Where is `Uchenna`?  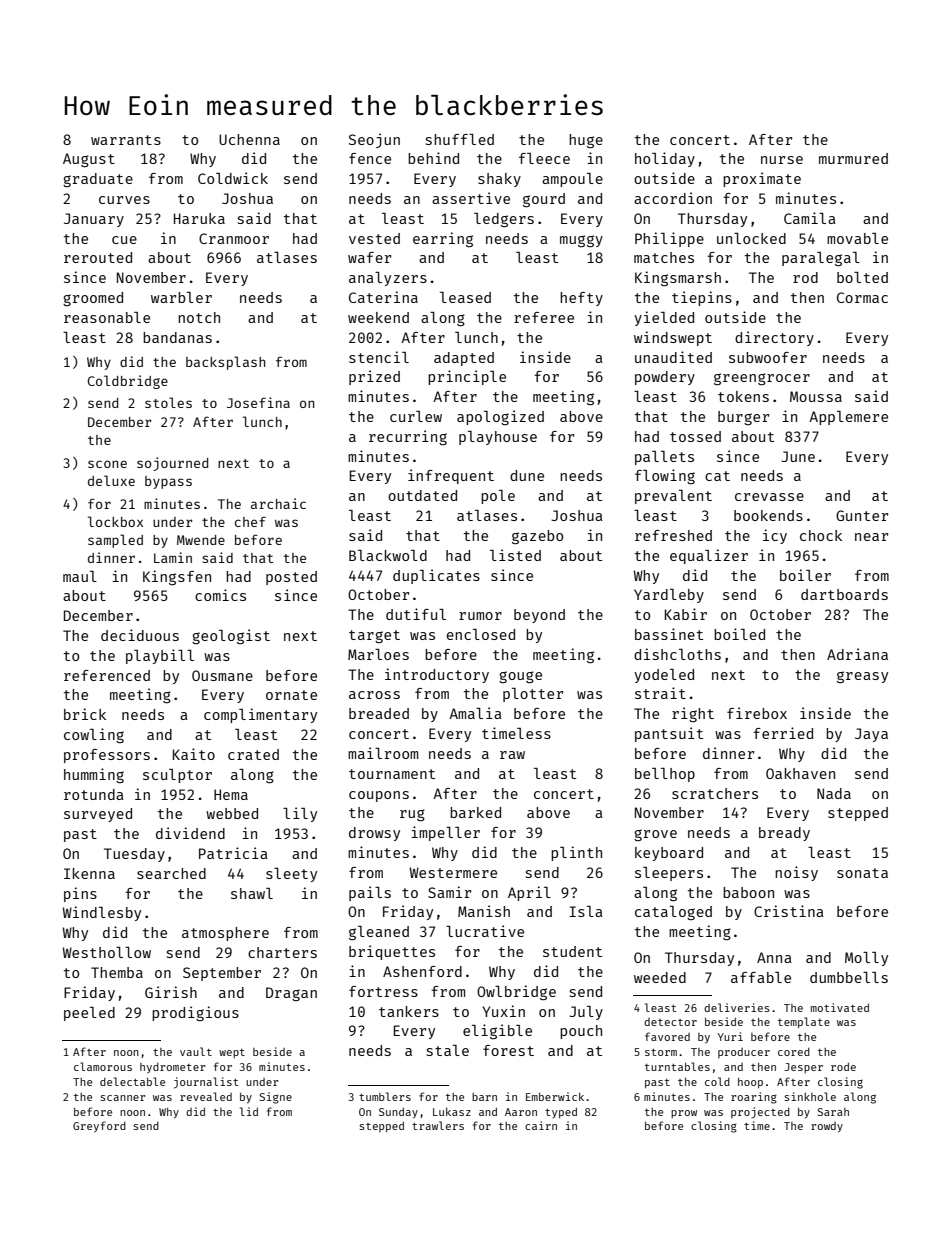 Uchenna is located at coordinates (249, 139).
